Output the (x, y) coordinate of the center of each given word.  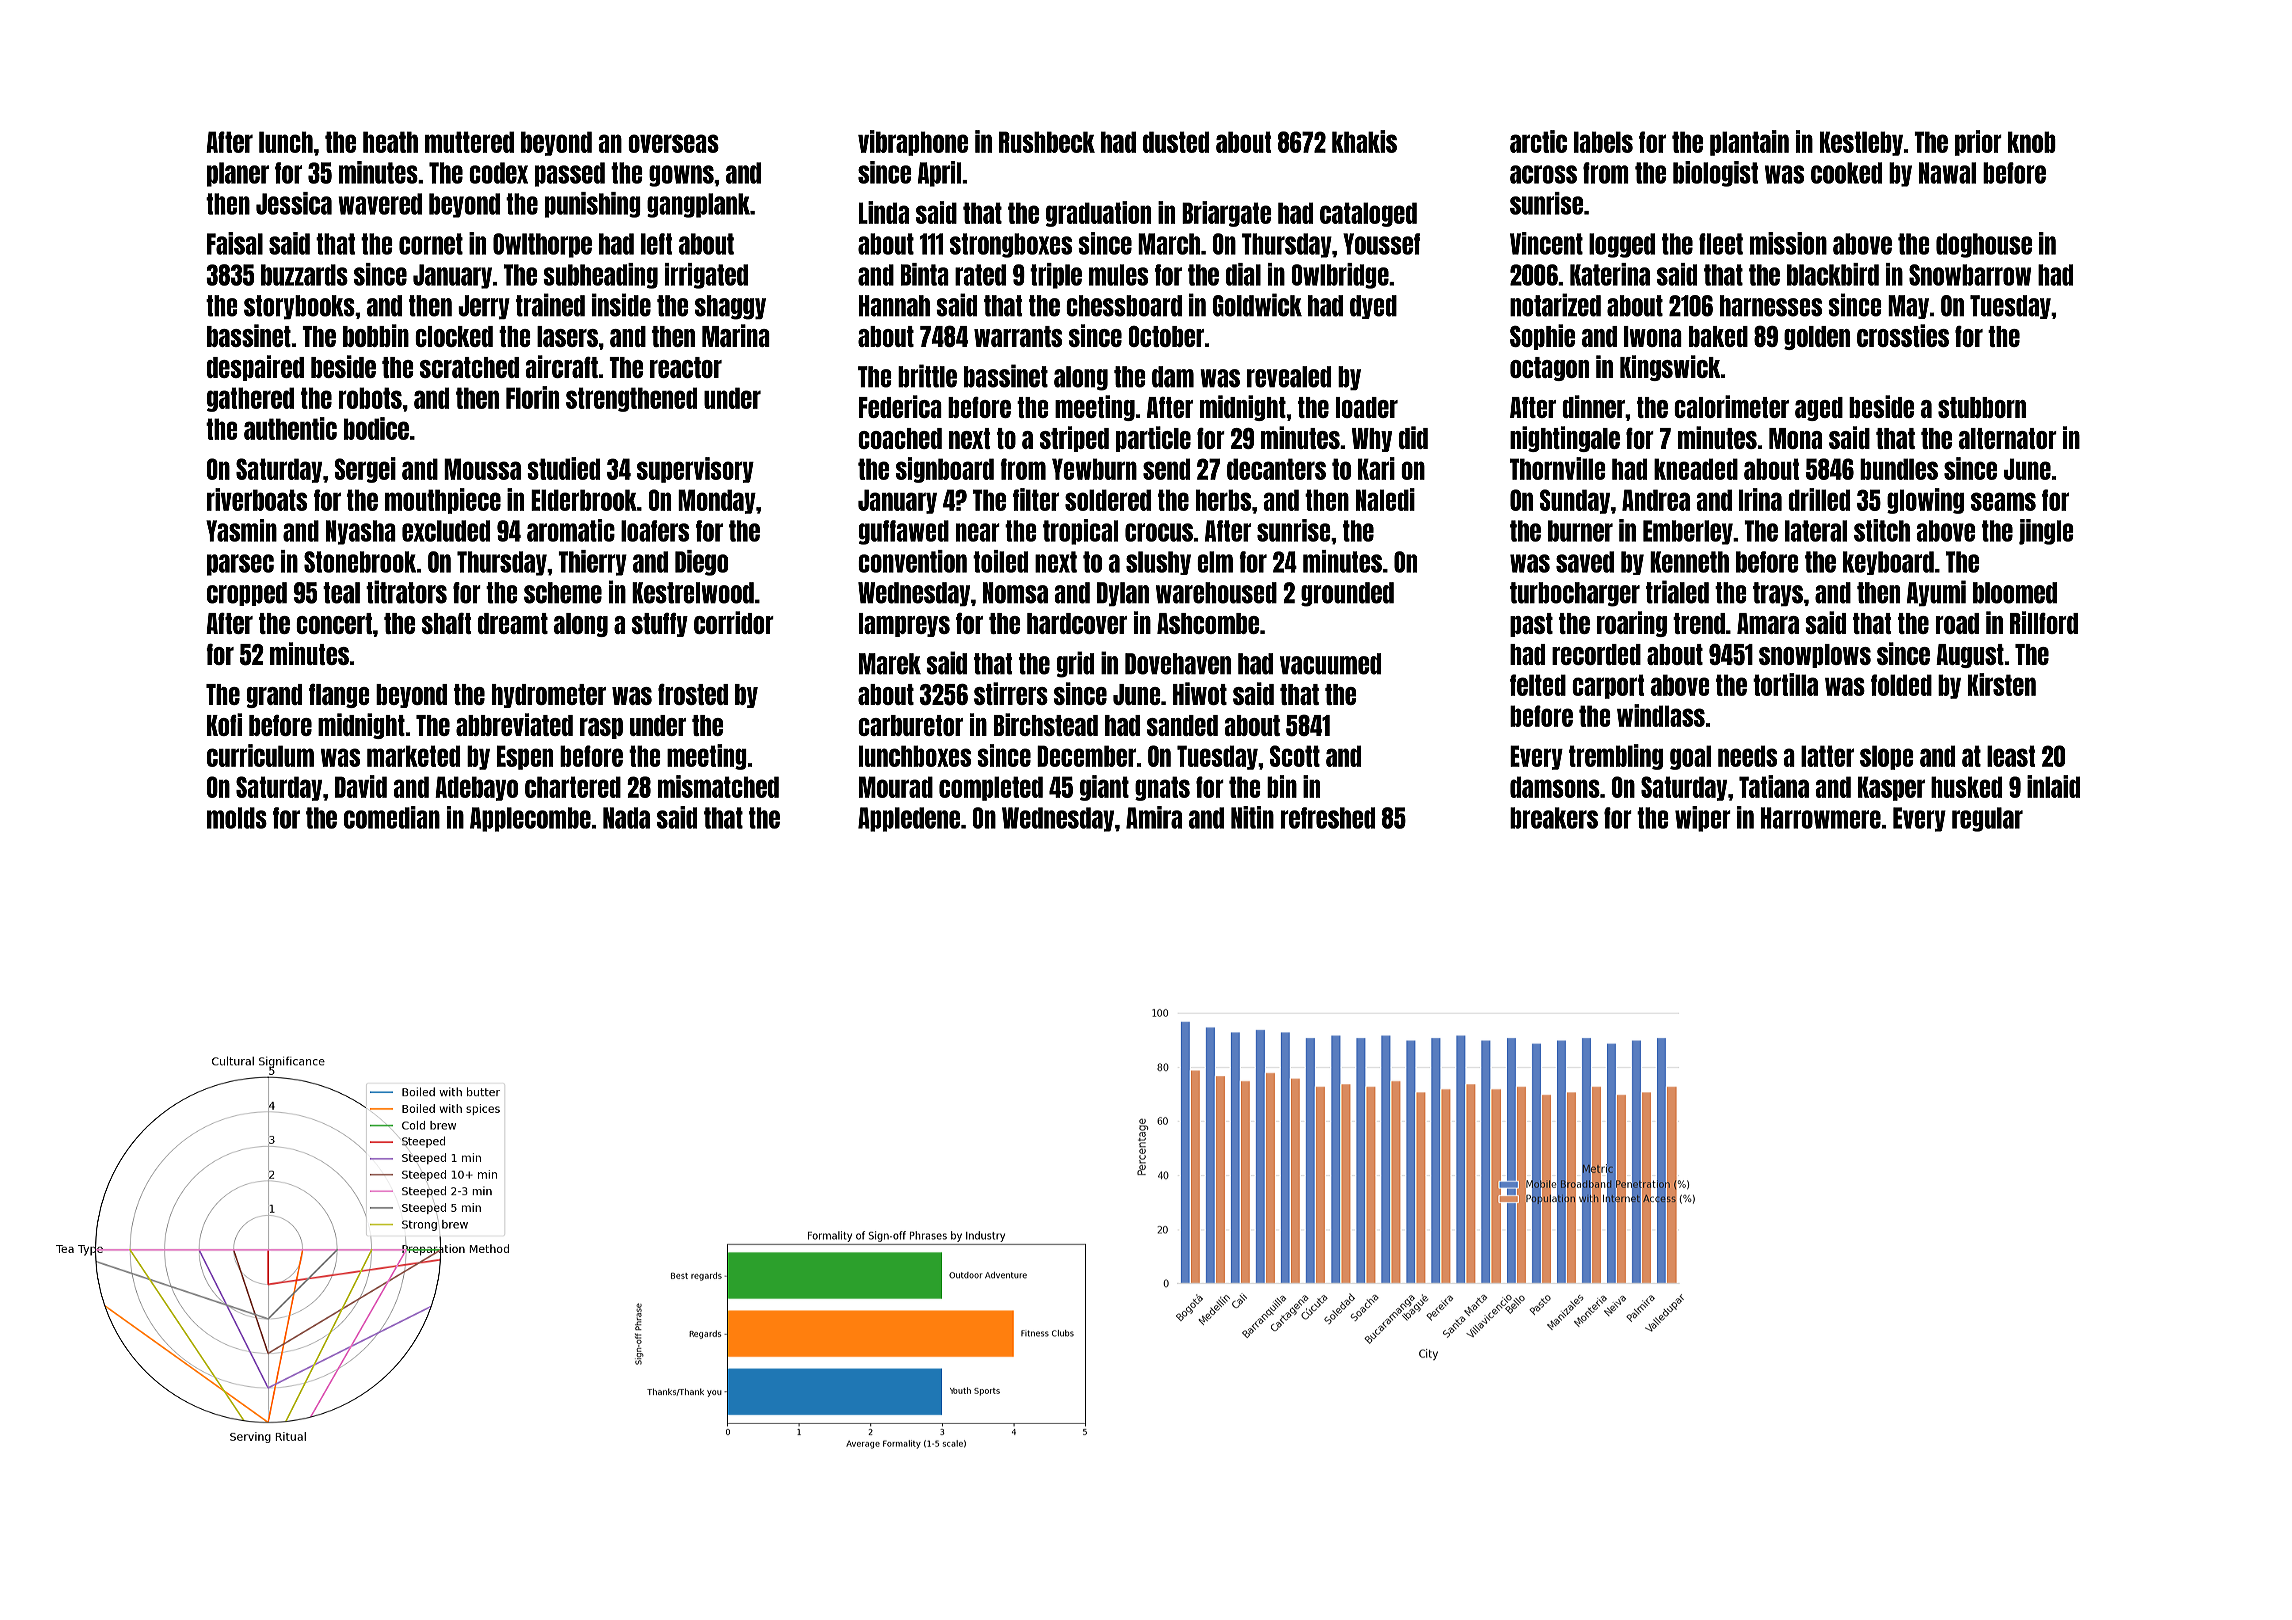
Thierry (592, 563)
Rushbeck (1047, 142)
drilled (1819, 499)
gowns (681, 176)
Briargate (1226, 214)
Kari (1376, 468)
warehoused (1216, 593)
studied (563, 468)
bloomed (2015, 593)
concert (334, 623)
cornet (431, 244)
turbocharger (1575, 594)
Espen (525, 757)
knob (2032, 142)
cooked (1846, 173)
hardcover (1077, 623)
